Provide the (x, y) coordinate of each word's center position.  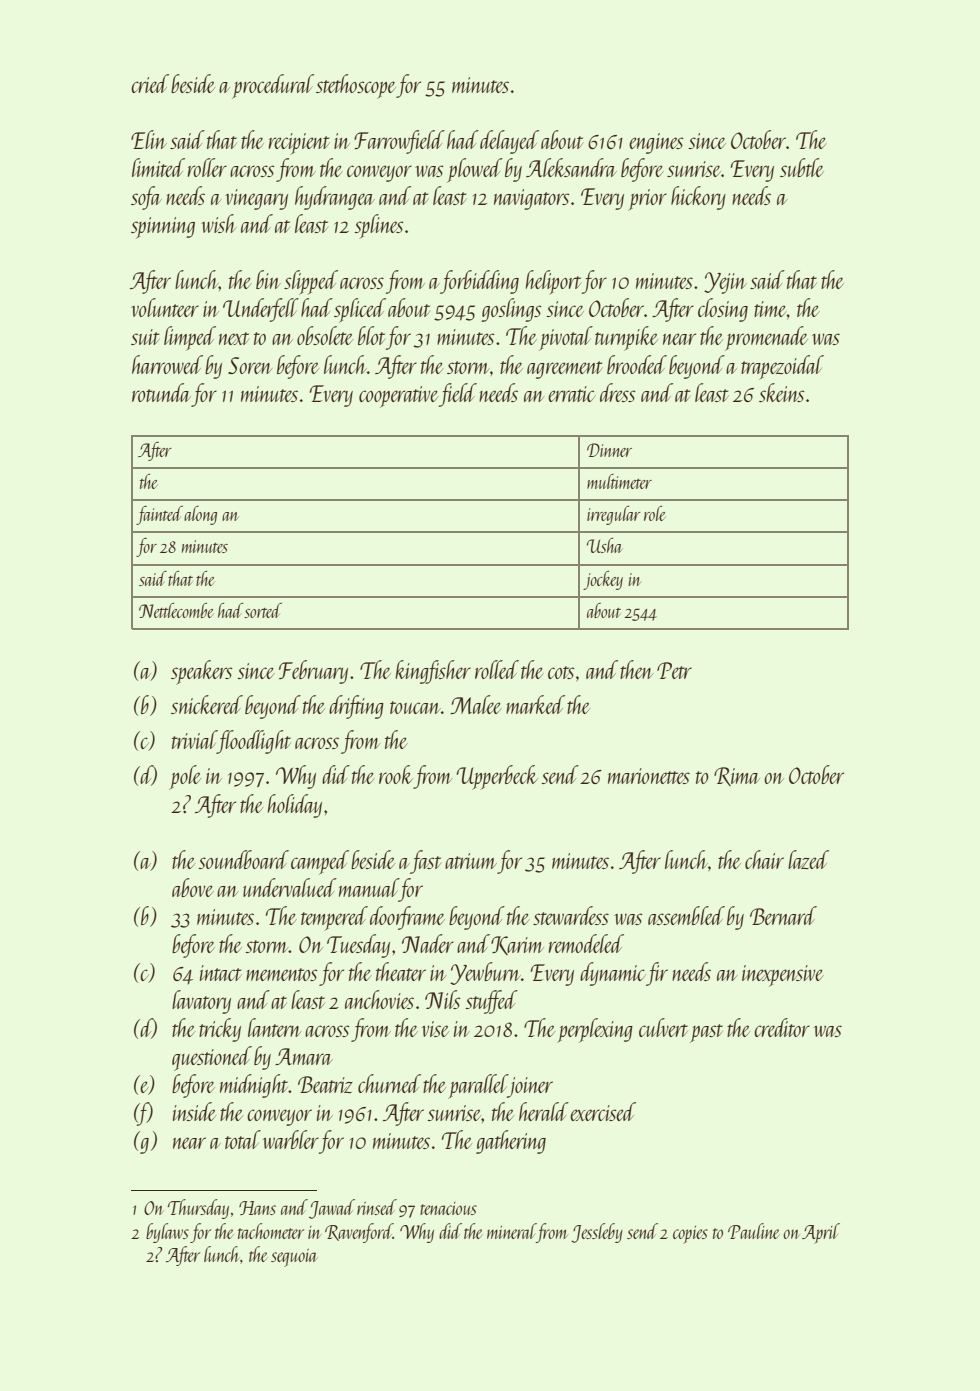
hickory (698, 198)
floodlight (254, 742)
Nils (443, 999)
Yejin (725, 283)
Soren (250, 365)
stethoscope (356, 86)
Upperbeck (497, 777)
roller (207, 167)
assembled (686, 915)
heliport (554, 282)
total (243, 1139)
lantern (274, 1027)
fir (657, 974)
